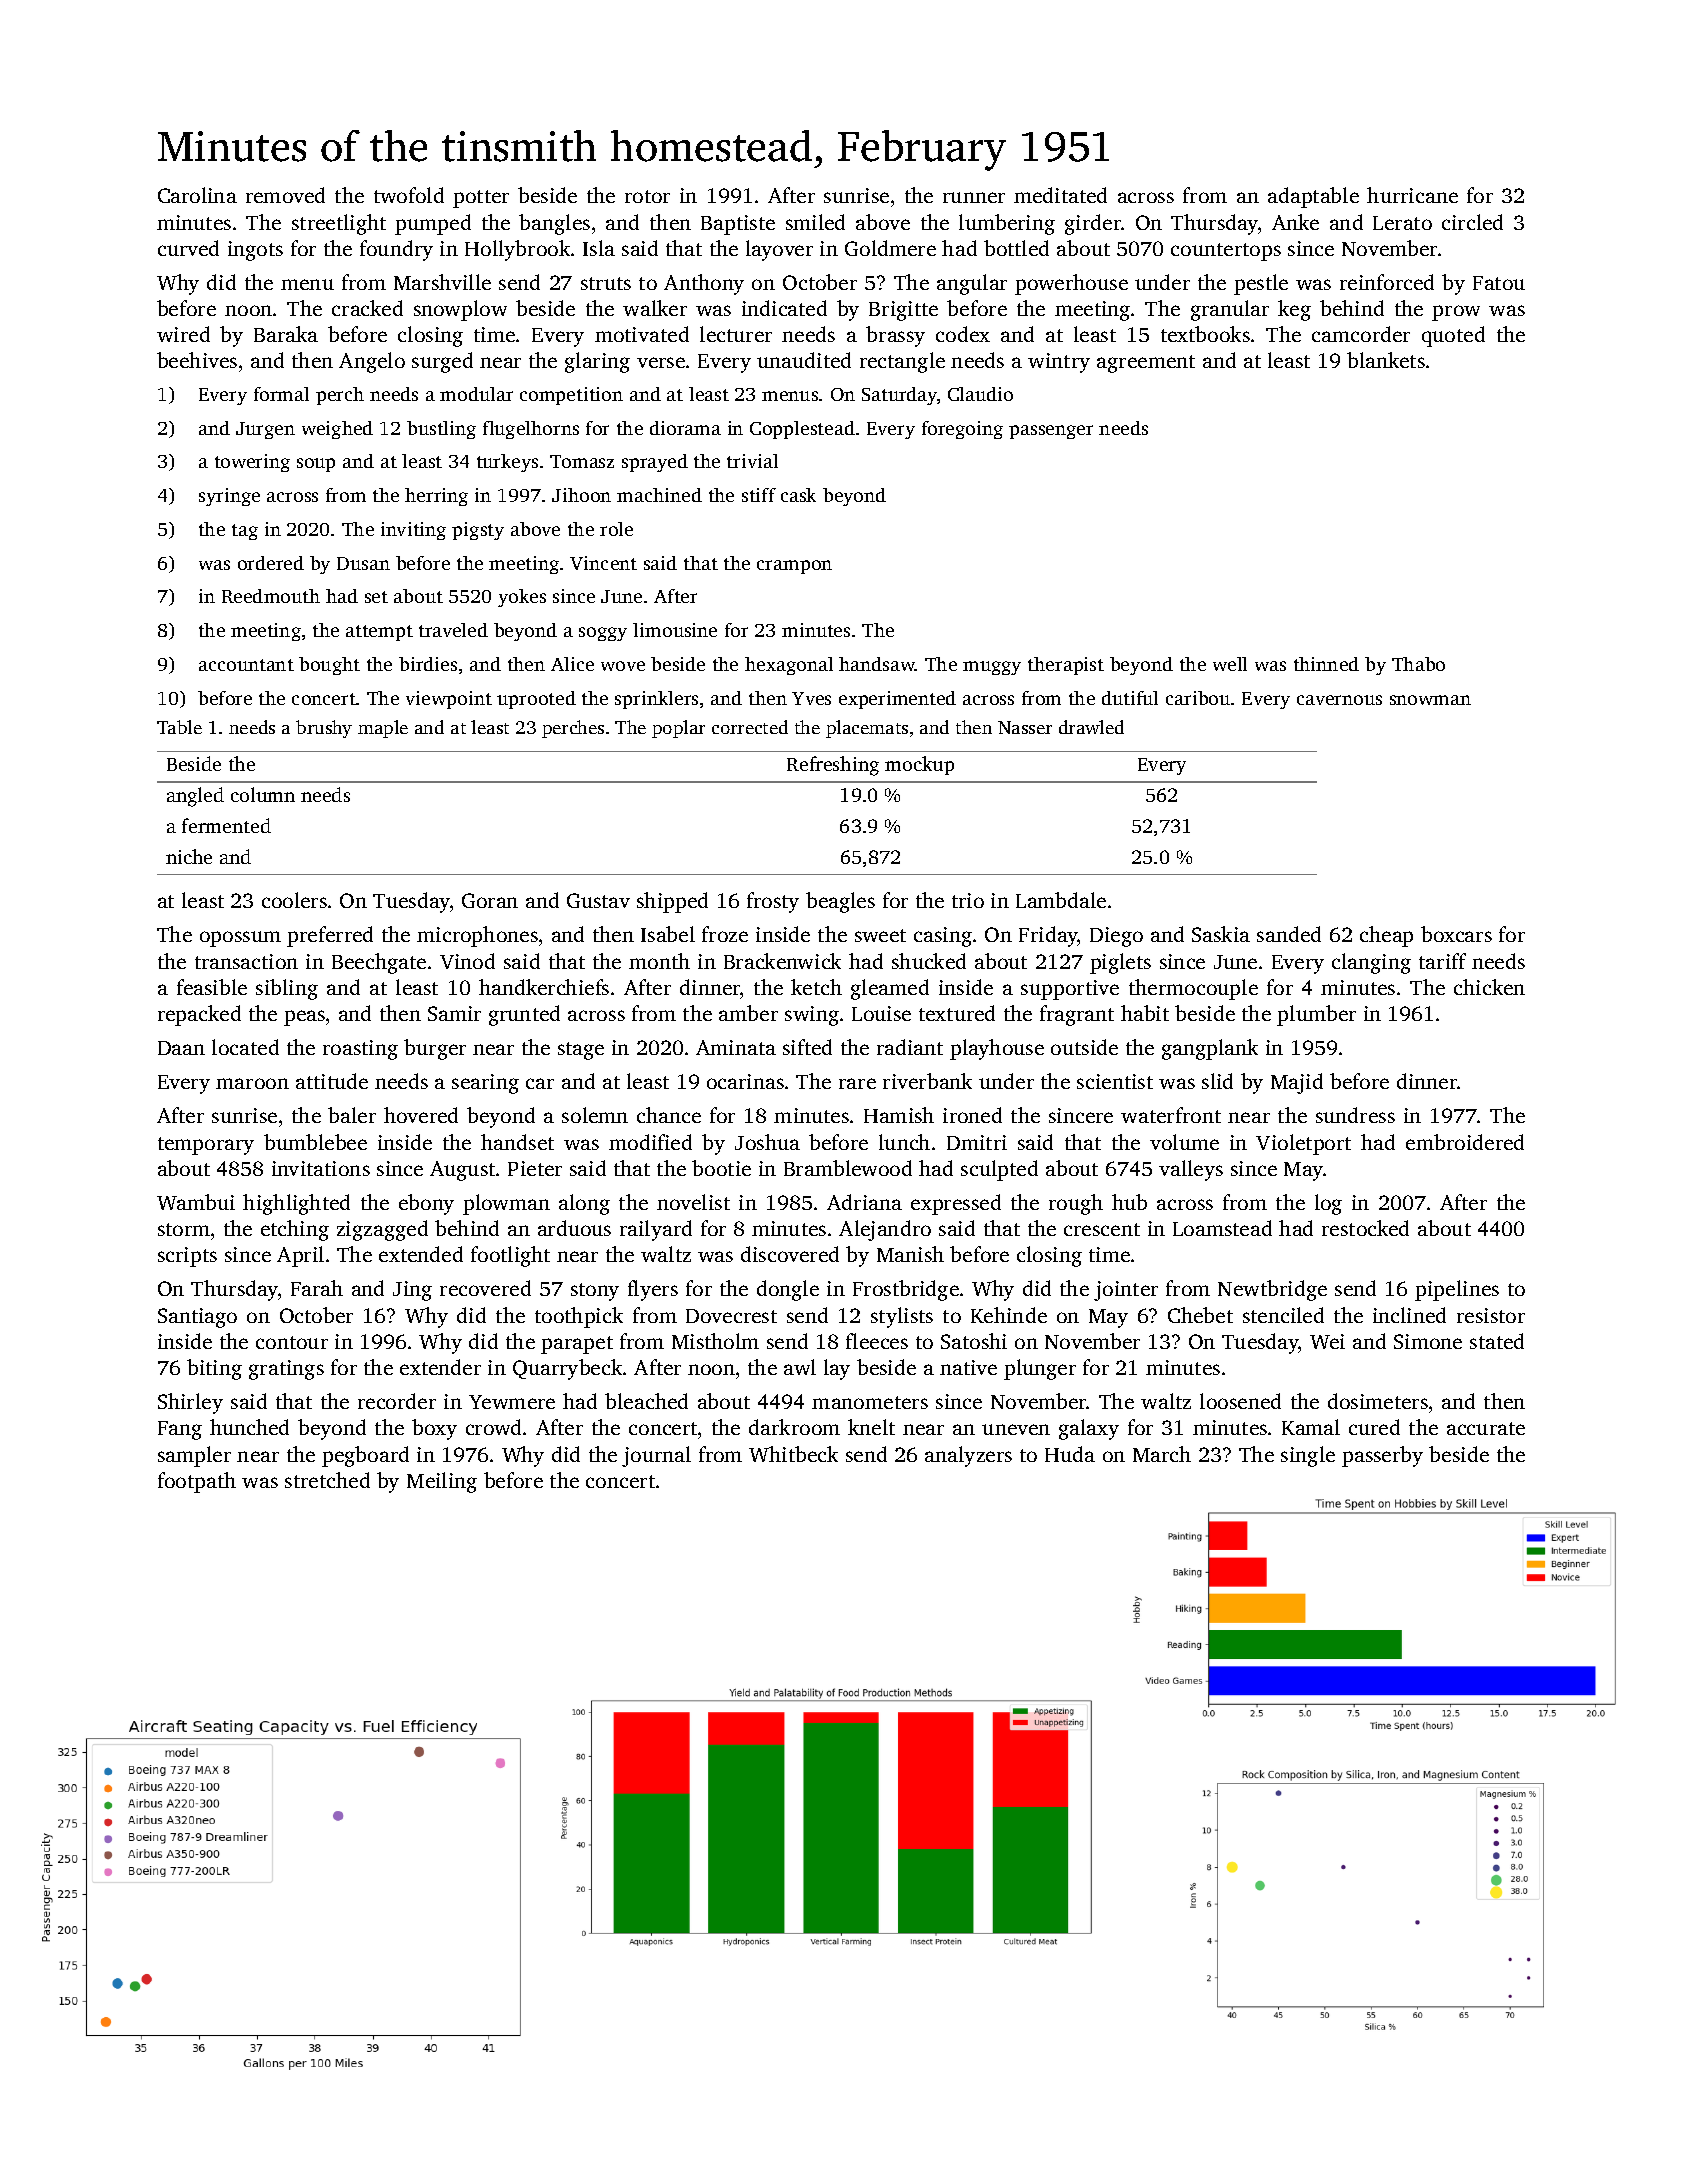 Image resolution: width=1683 pixels, height=2178 pixels. I want to click on beehives, so click(197, 360).
